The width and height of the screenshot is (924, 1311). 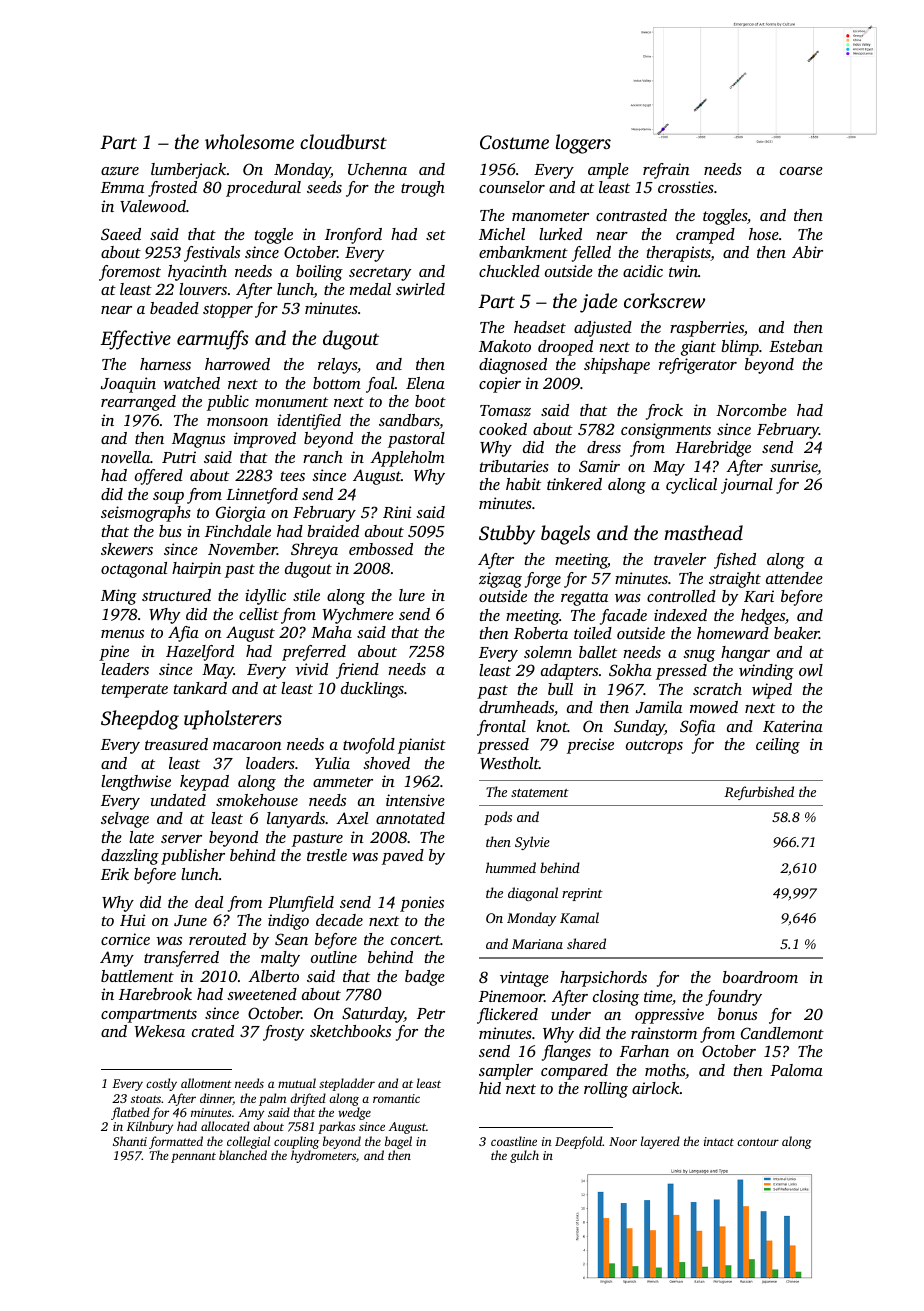 What do you see at coordinates (560, 234) in the screenshot?
I see `lurked` at bounding box center [560, 234].
